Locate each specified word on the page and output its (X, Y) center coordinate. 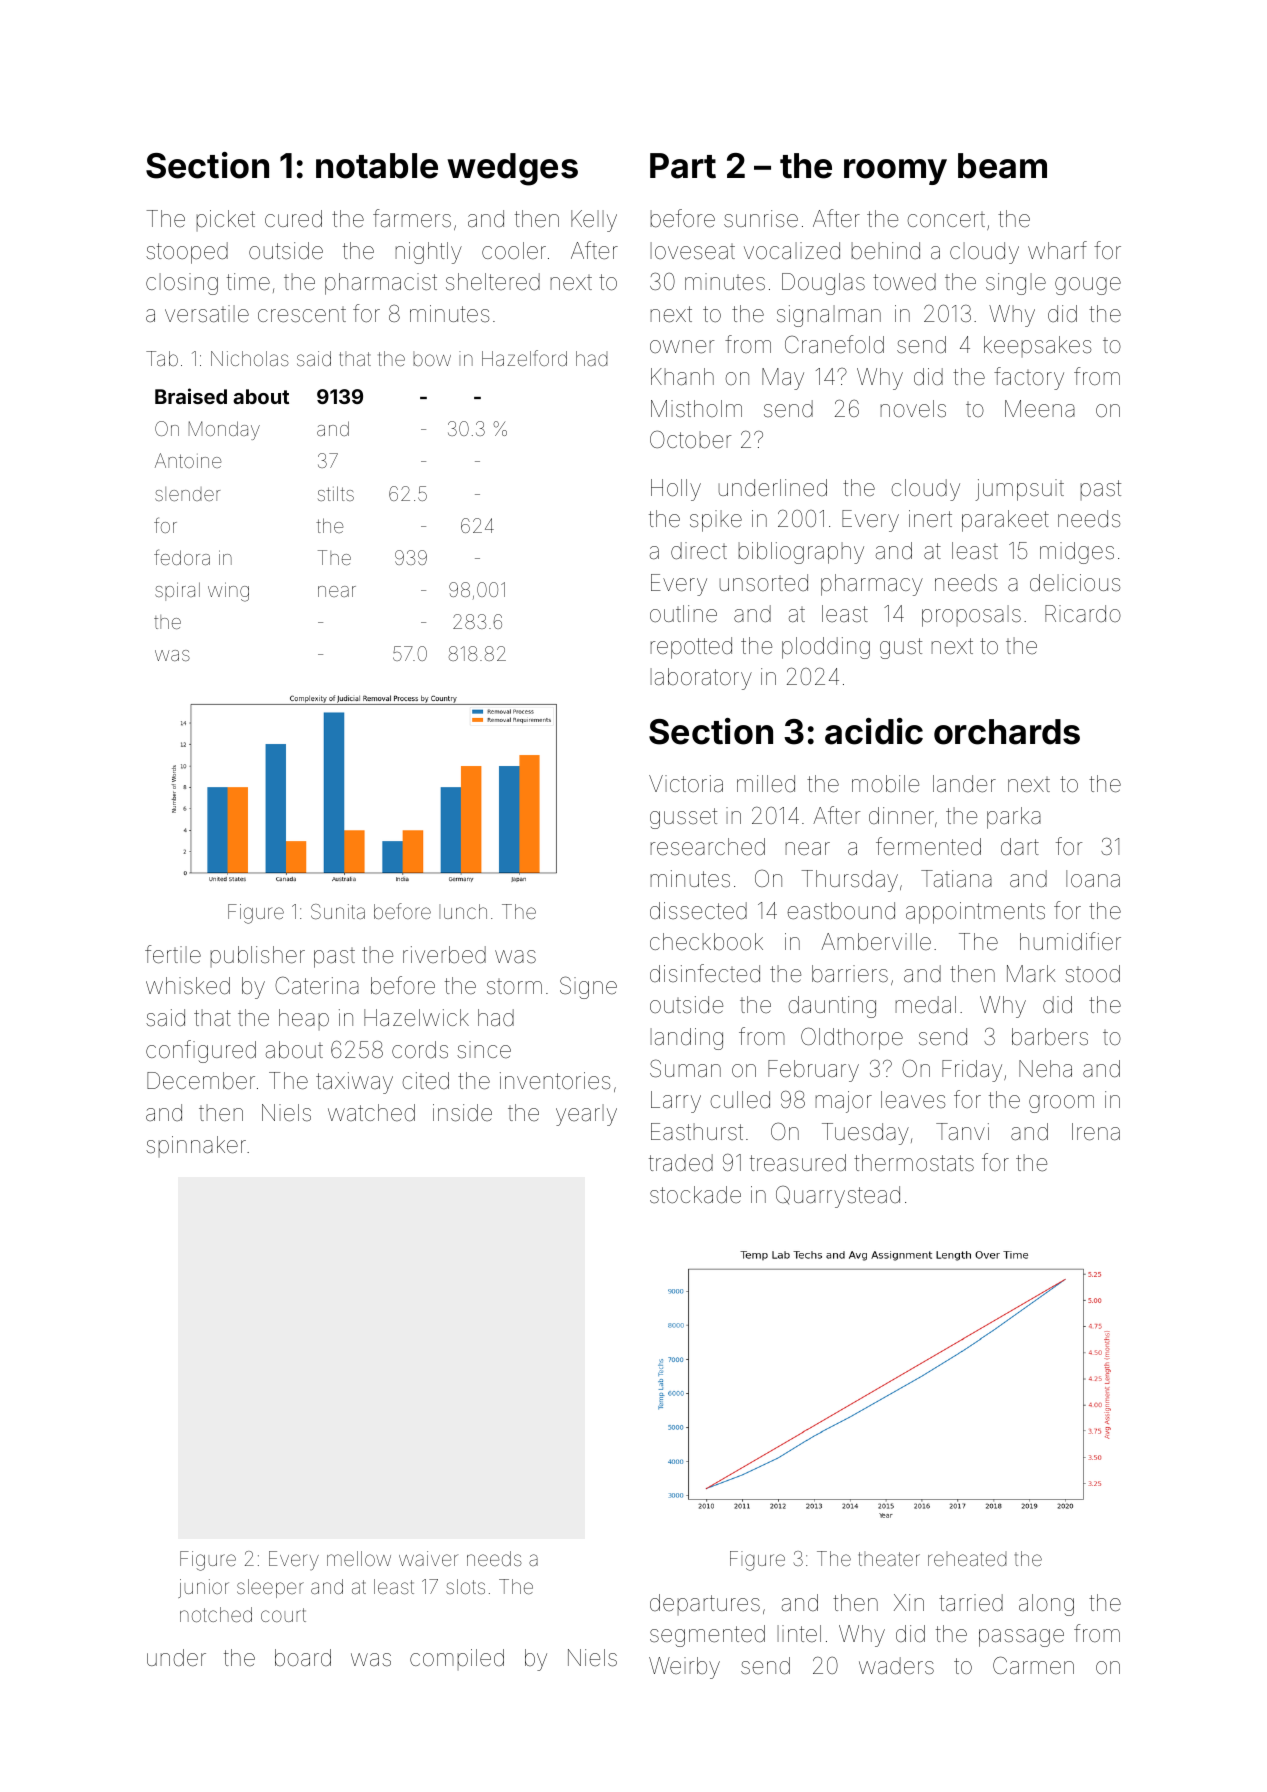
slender (187, 494)
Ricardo (1083, 614)
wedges (512, 169)
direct (699, 551)
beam (1002, 166)
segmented (707, 1636)
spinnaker (196, 1146)
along (1046, 1605)
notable (377, 166)
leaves (913, 1100)
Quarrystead (838, 1197)
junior (203, 1588)
